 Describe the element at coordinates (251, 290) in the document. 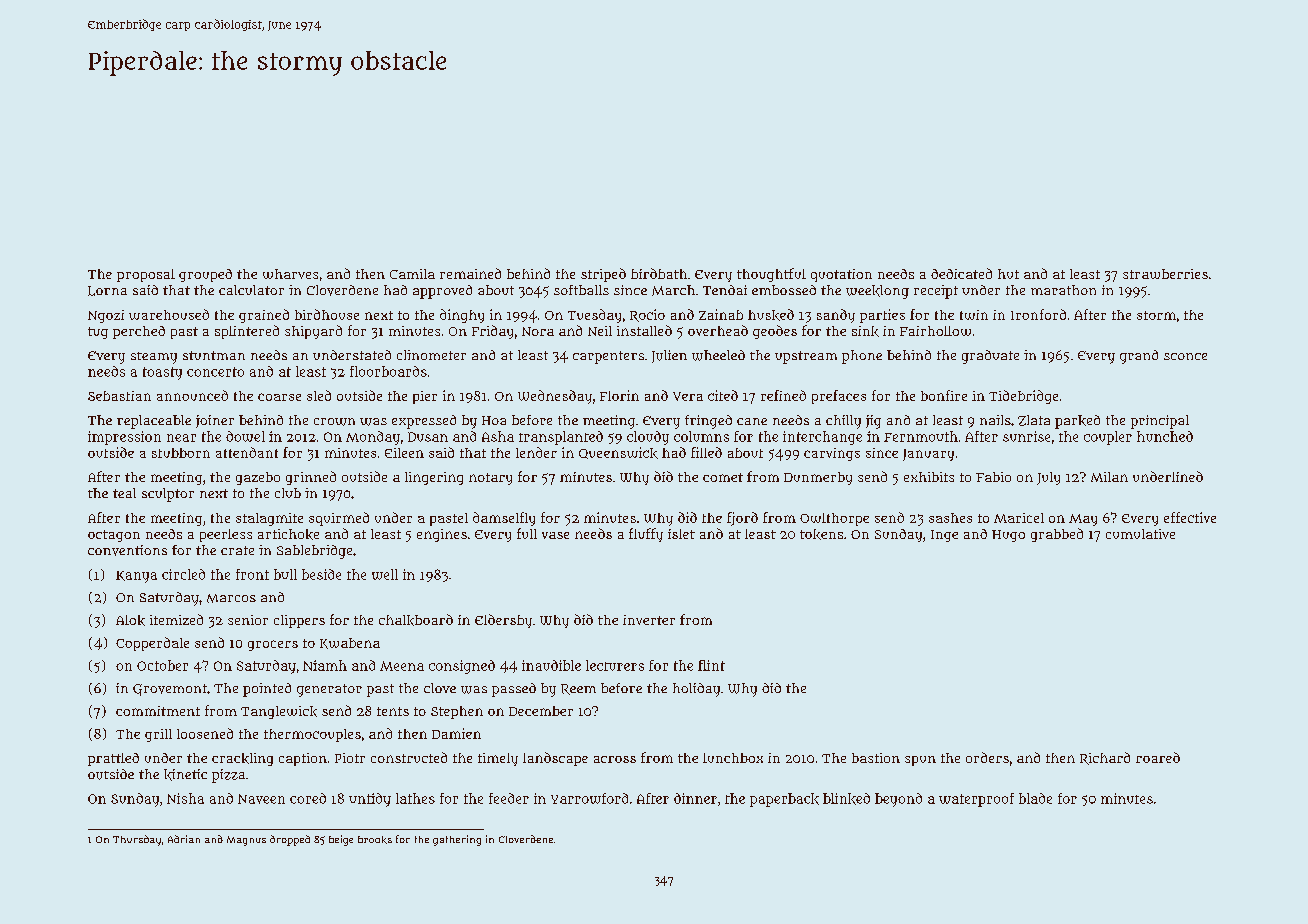

I see `calculator` at that location.
